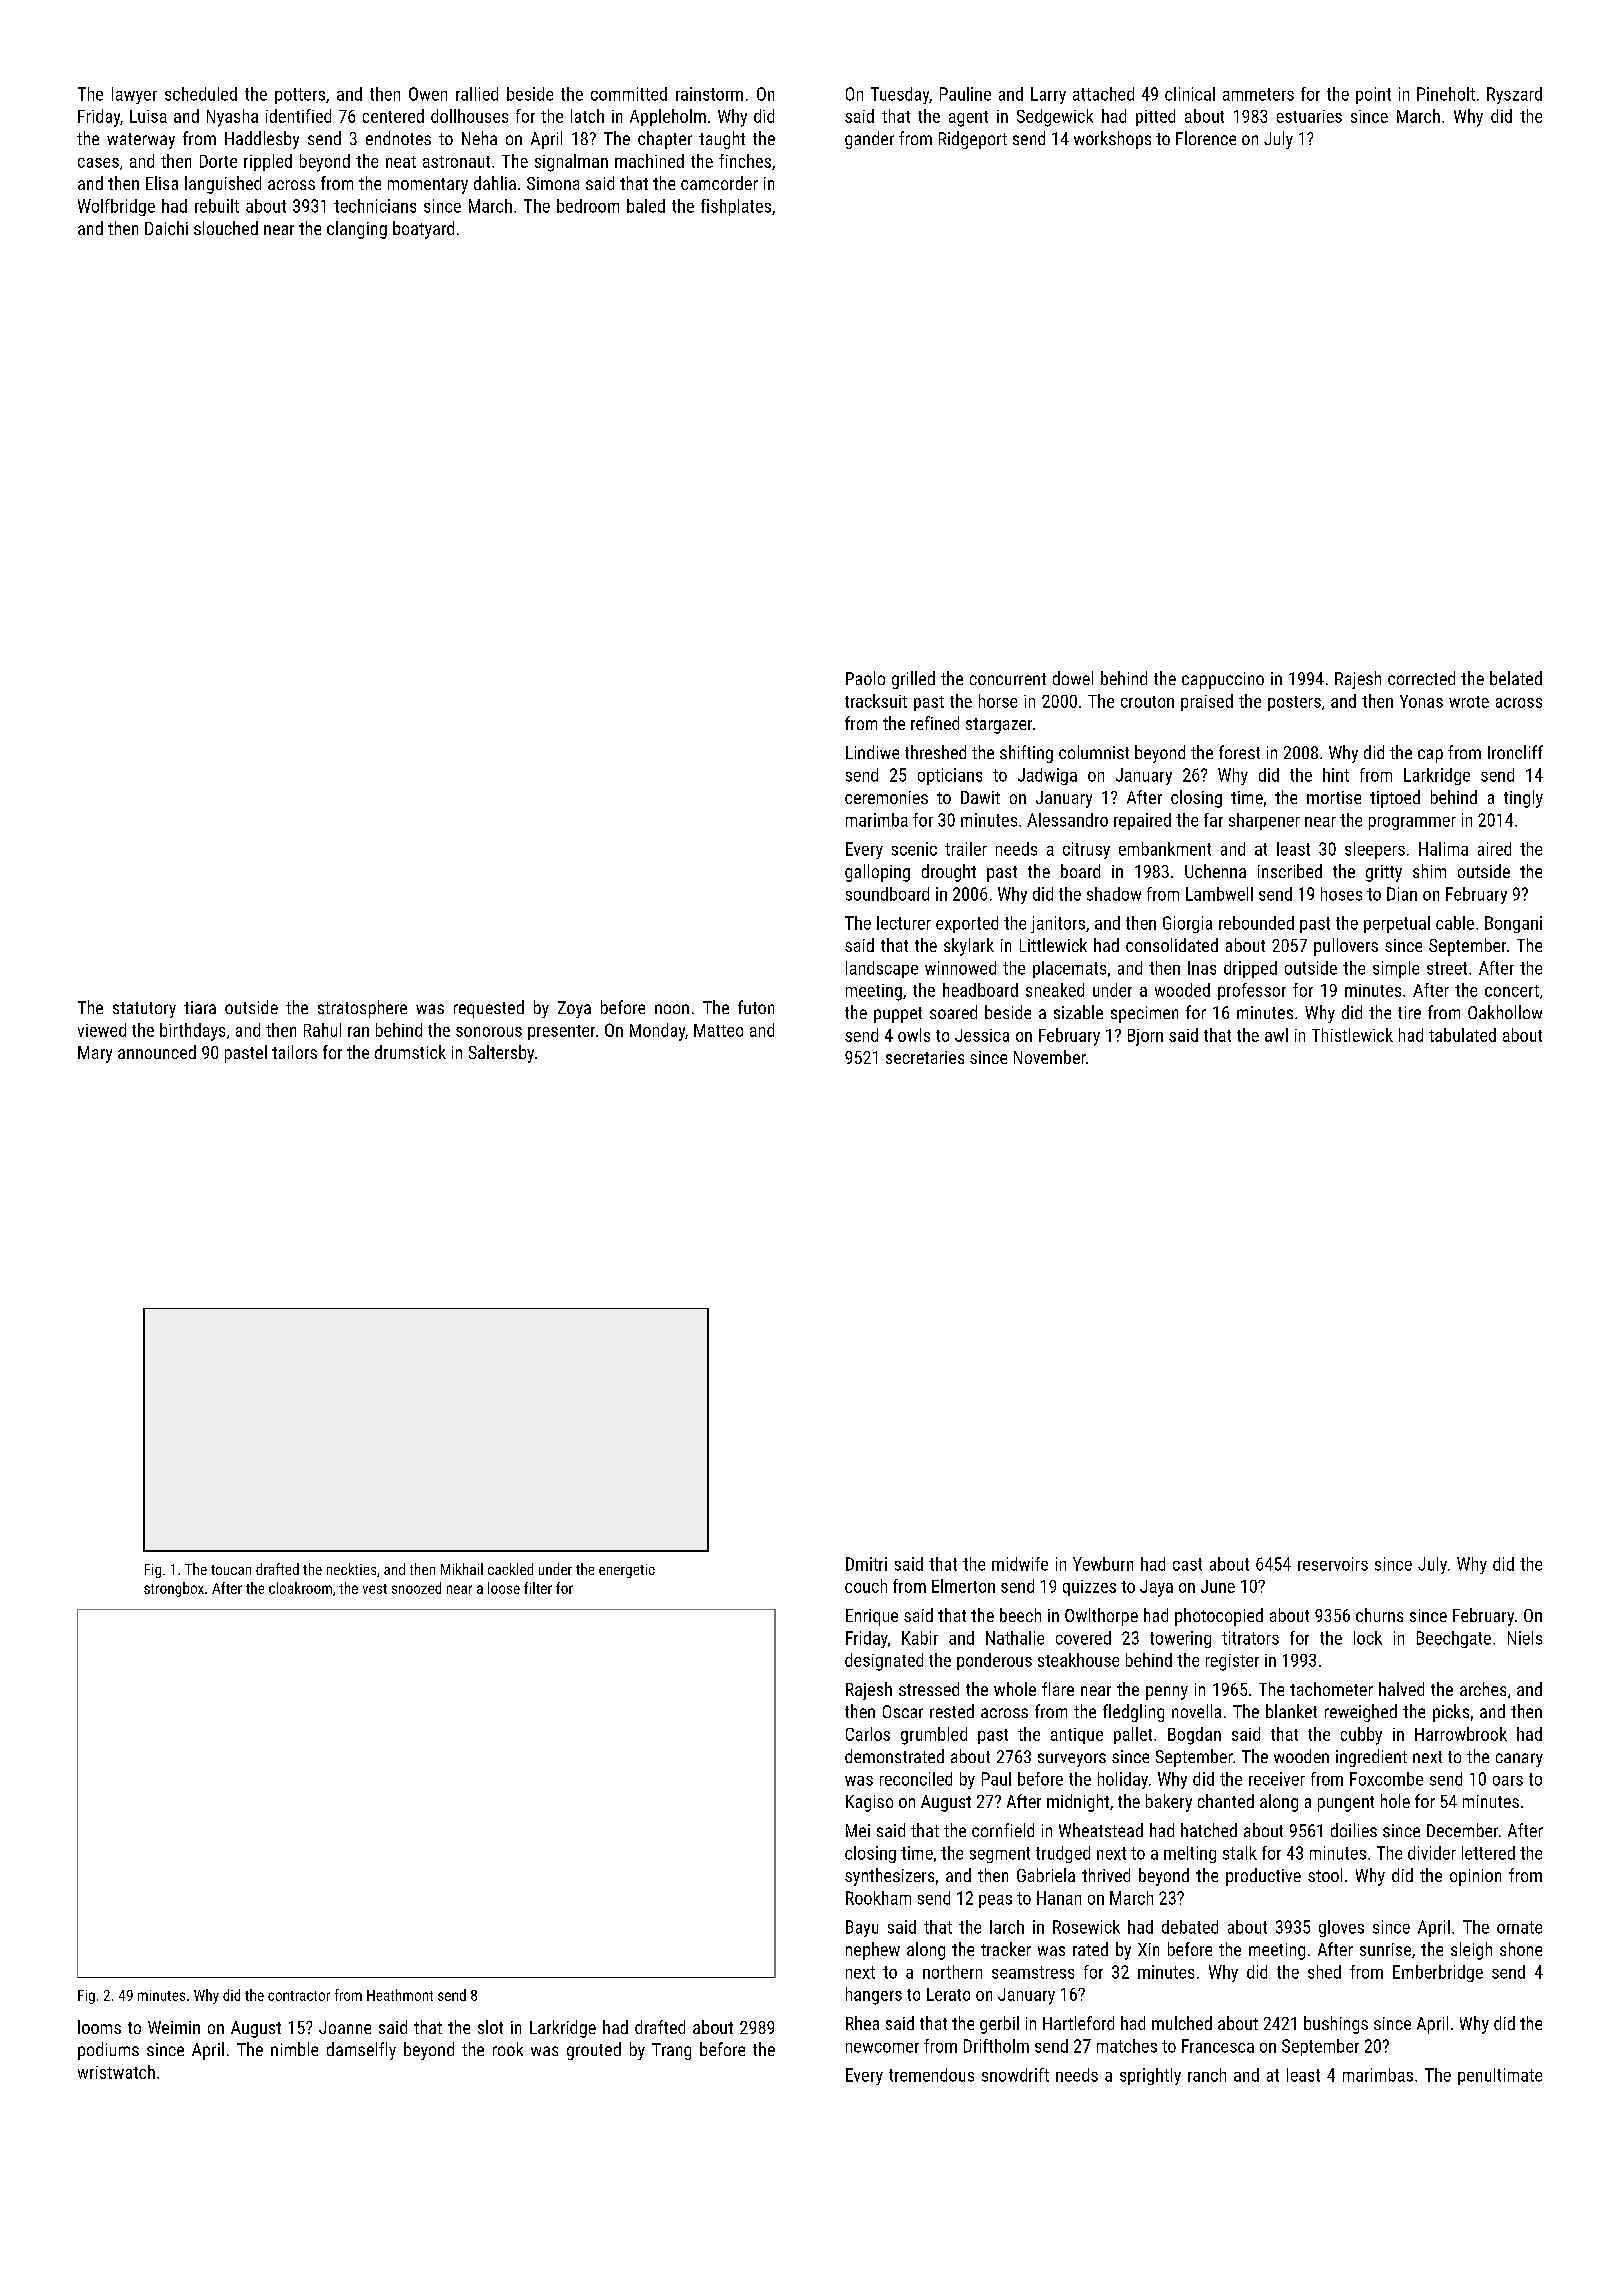 The height and width of the document is (2292, 1620). I want to click on Daichi, so click(166, 228).
